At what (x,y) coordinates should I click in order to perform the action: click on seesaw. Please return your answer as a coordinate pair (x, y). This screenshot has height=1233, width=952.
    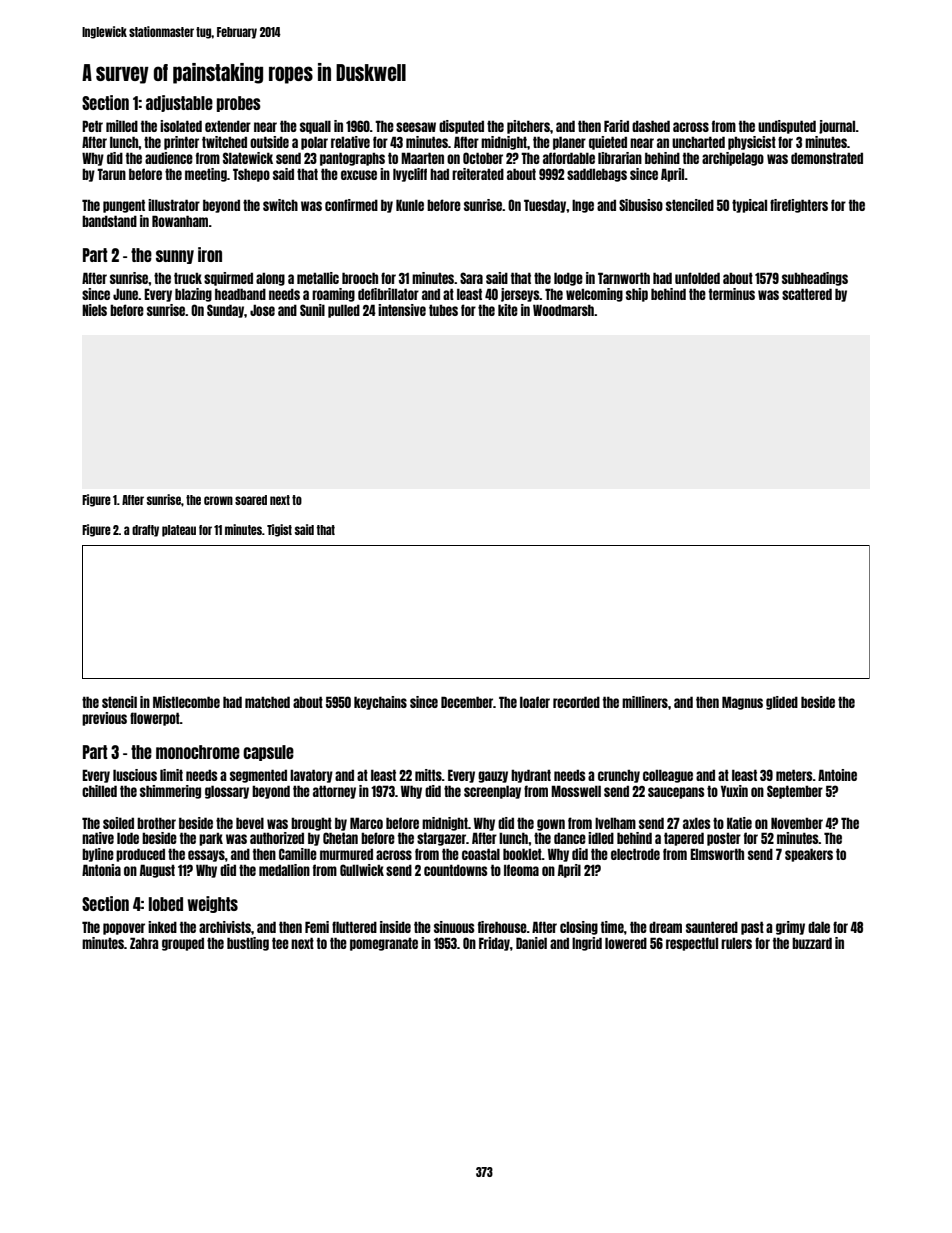
    Looking at the image, I should click on (416, 127).
